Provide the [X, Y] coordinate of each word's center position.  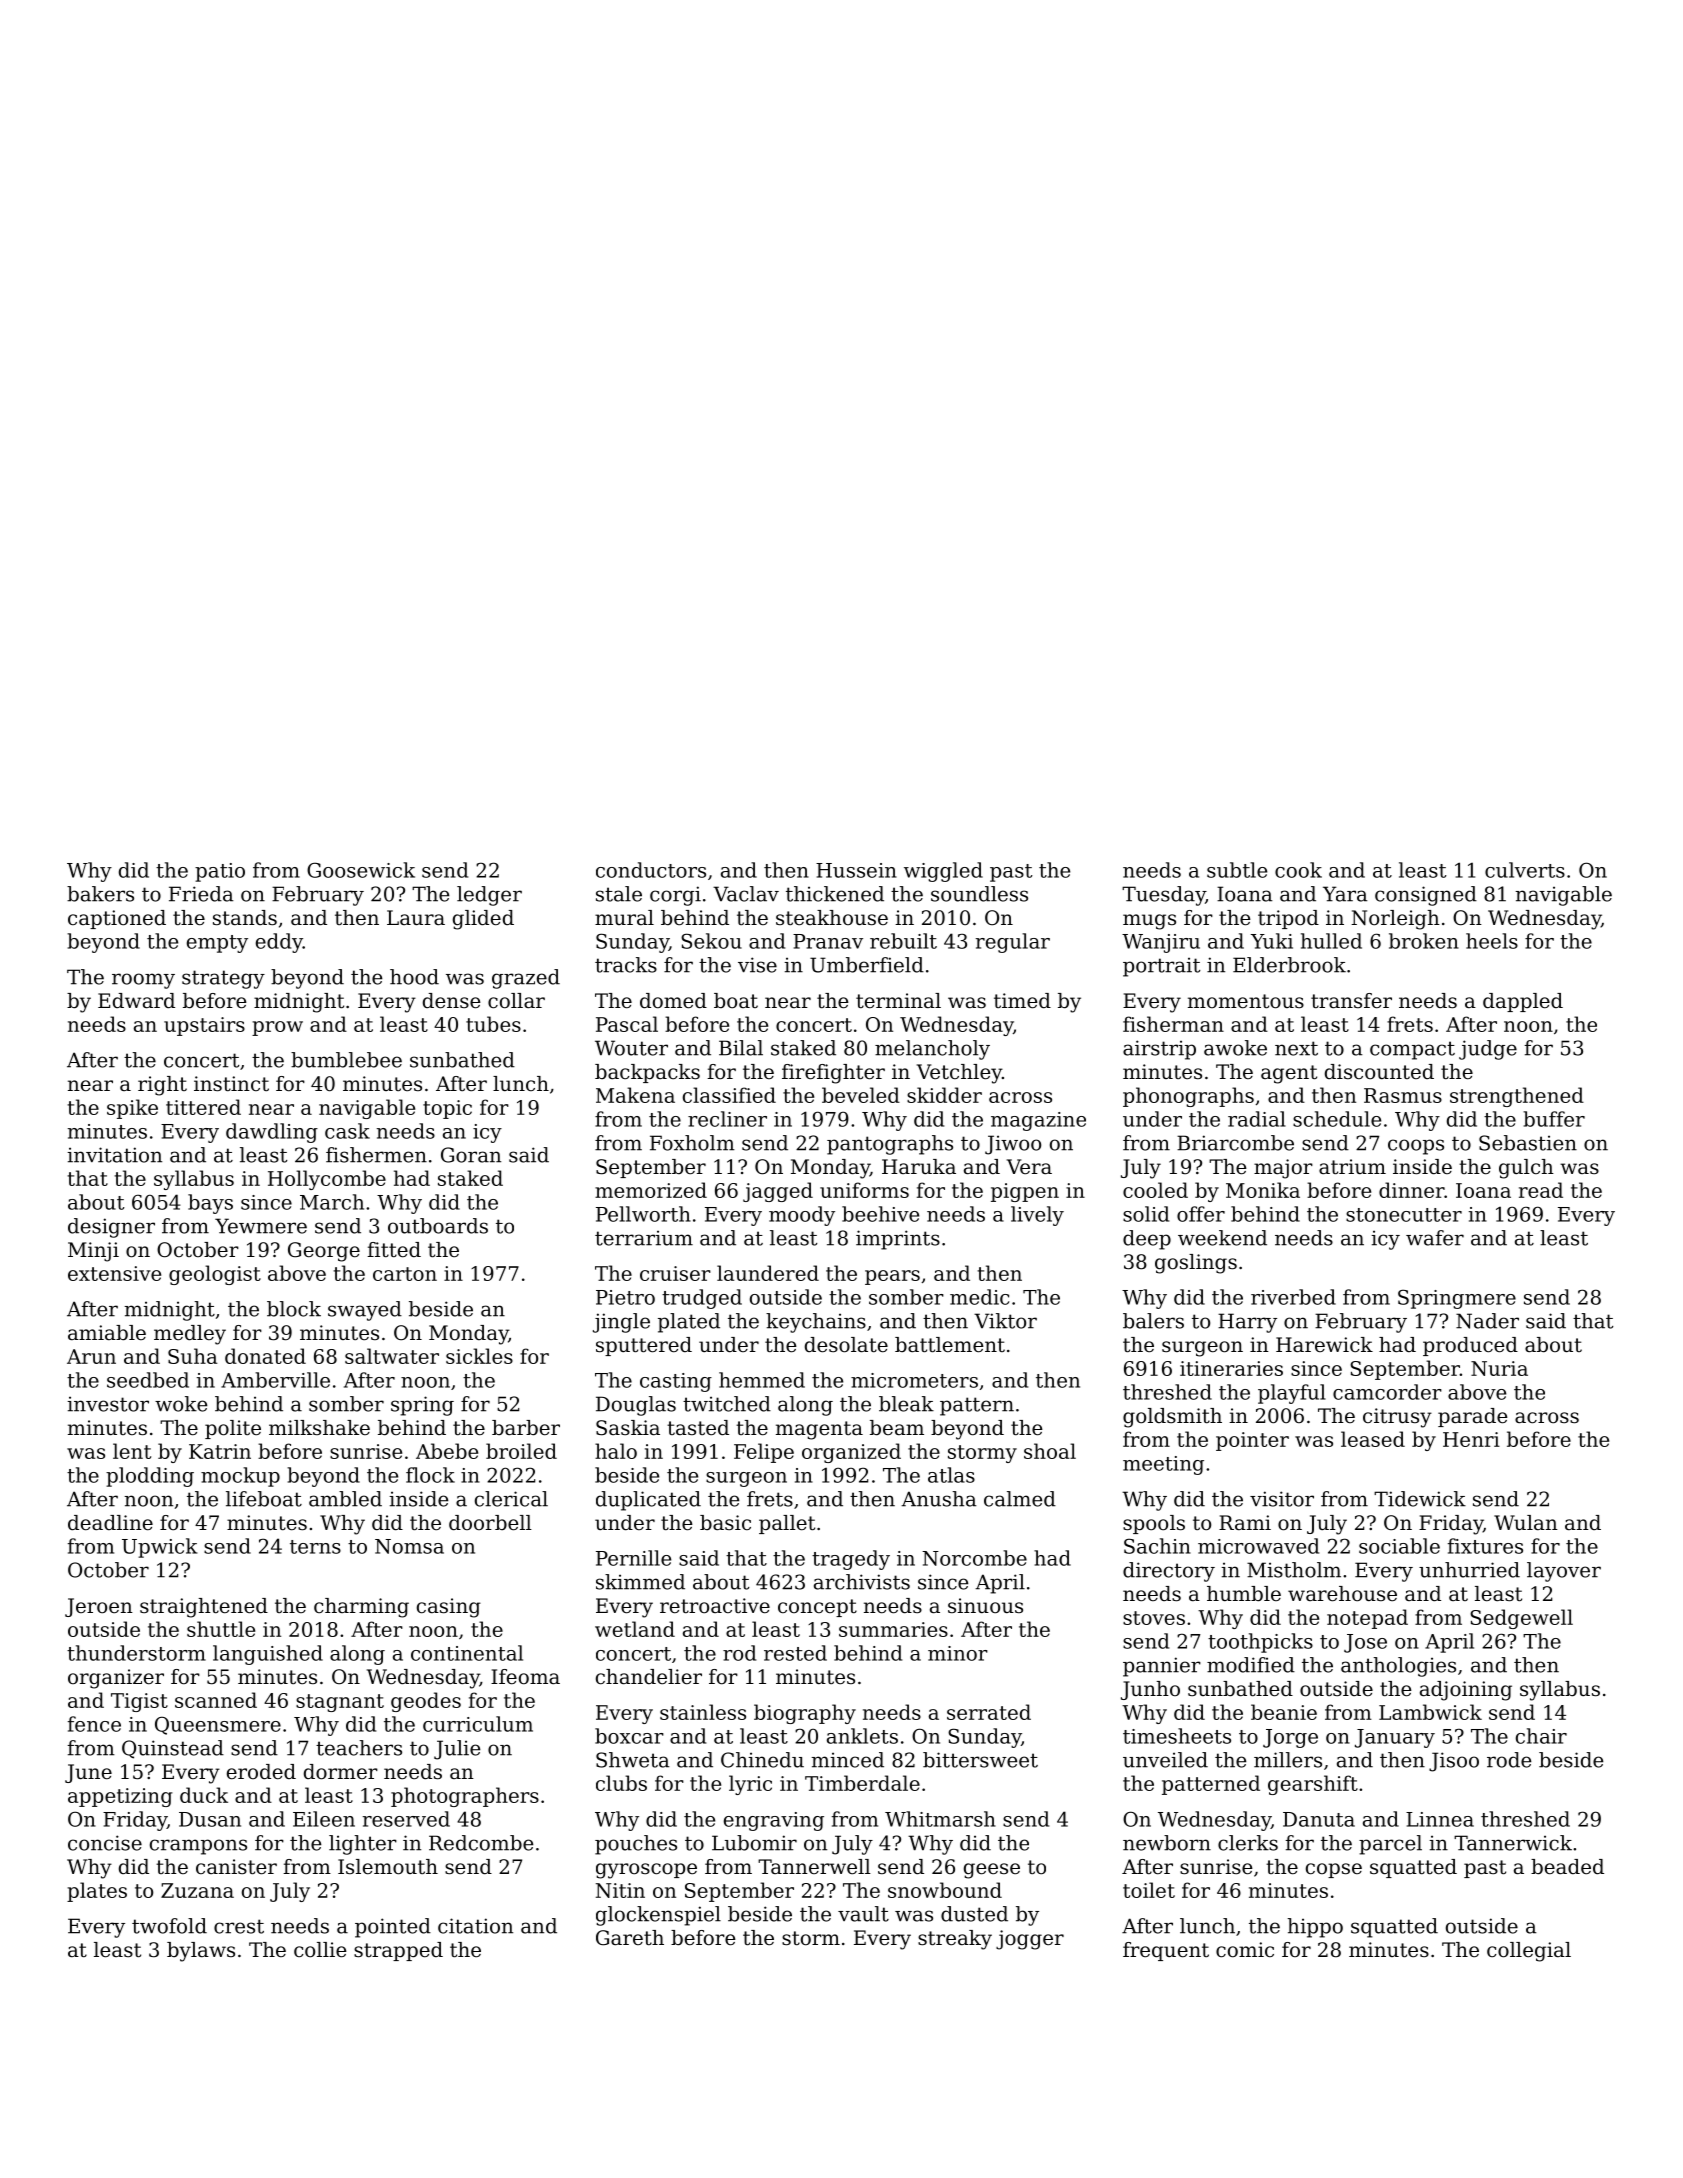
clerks [1248, 1843]
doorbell [490, 1523]
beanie [1284, 1712]
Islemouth [388, 1867]
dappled [1523, 1002]
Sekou [711, 941]
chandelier [649, 1677]
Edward [136, 1001]
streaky [955, 1940]
